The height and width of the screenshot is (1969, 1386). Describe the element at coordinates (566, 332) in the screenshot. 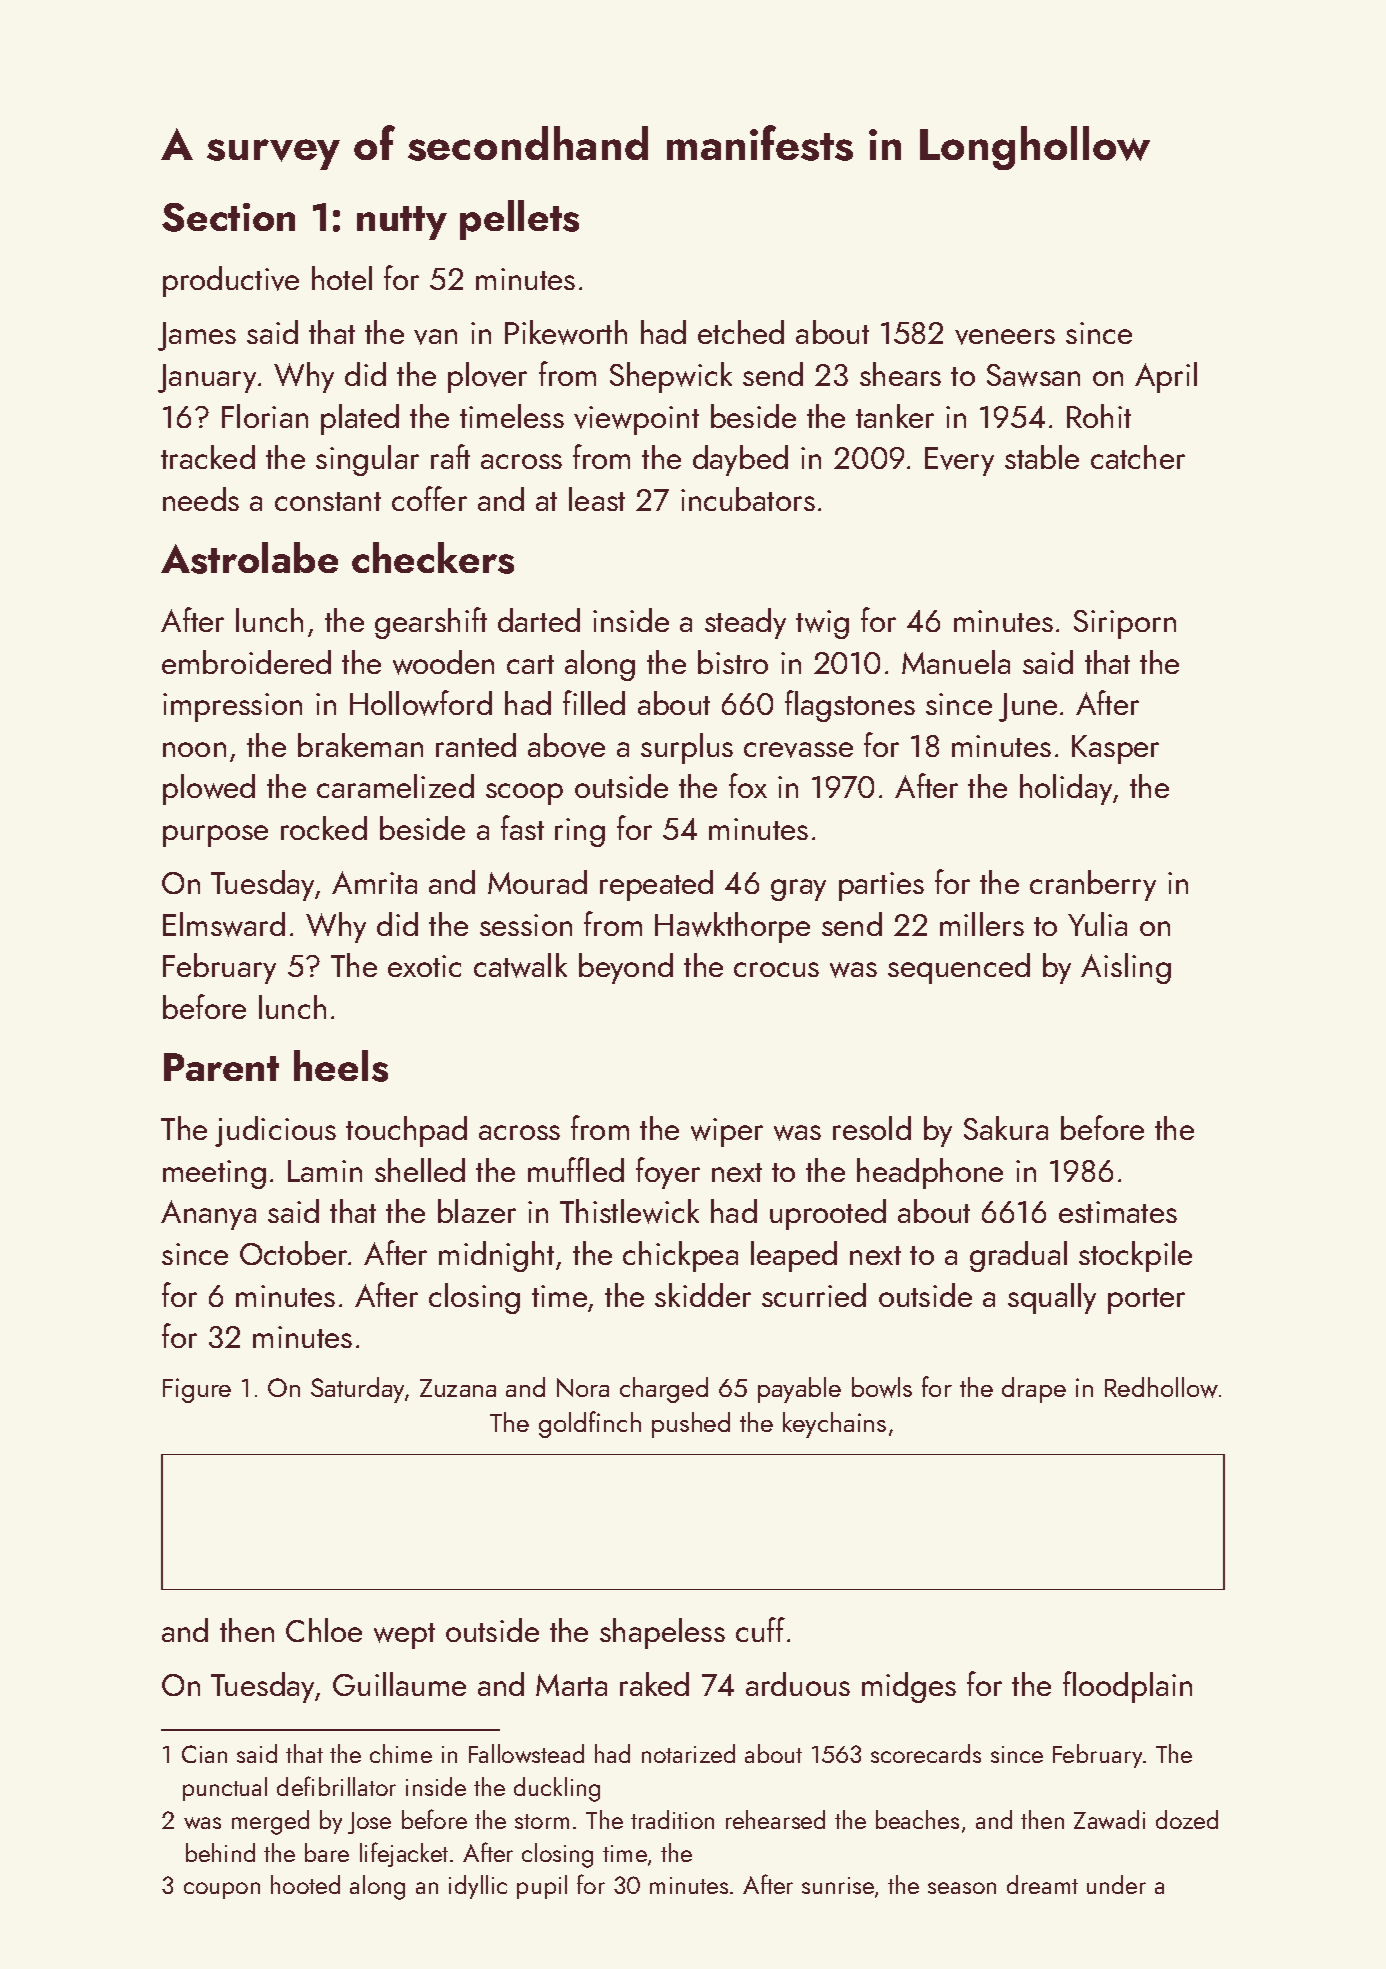

I see `Pikeworth` at that location.
